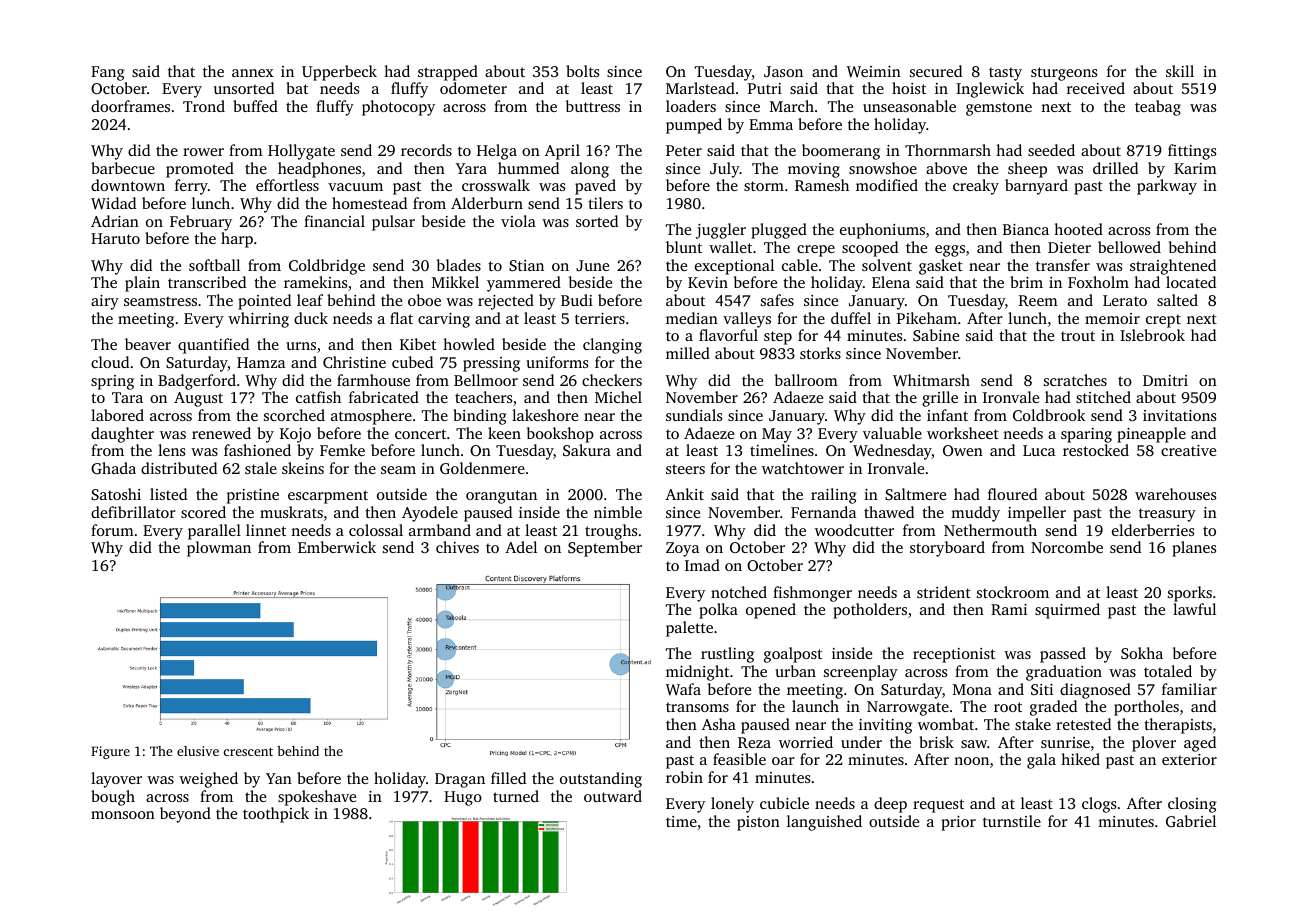  I want to click on Upperbeck, so click(339, 73).
